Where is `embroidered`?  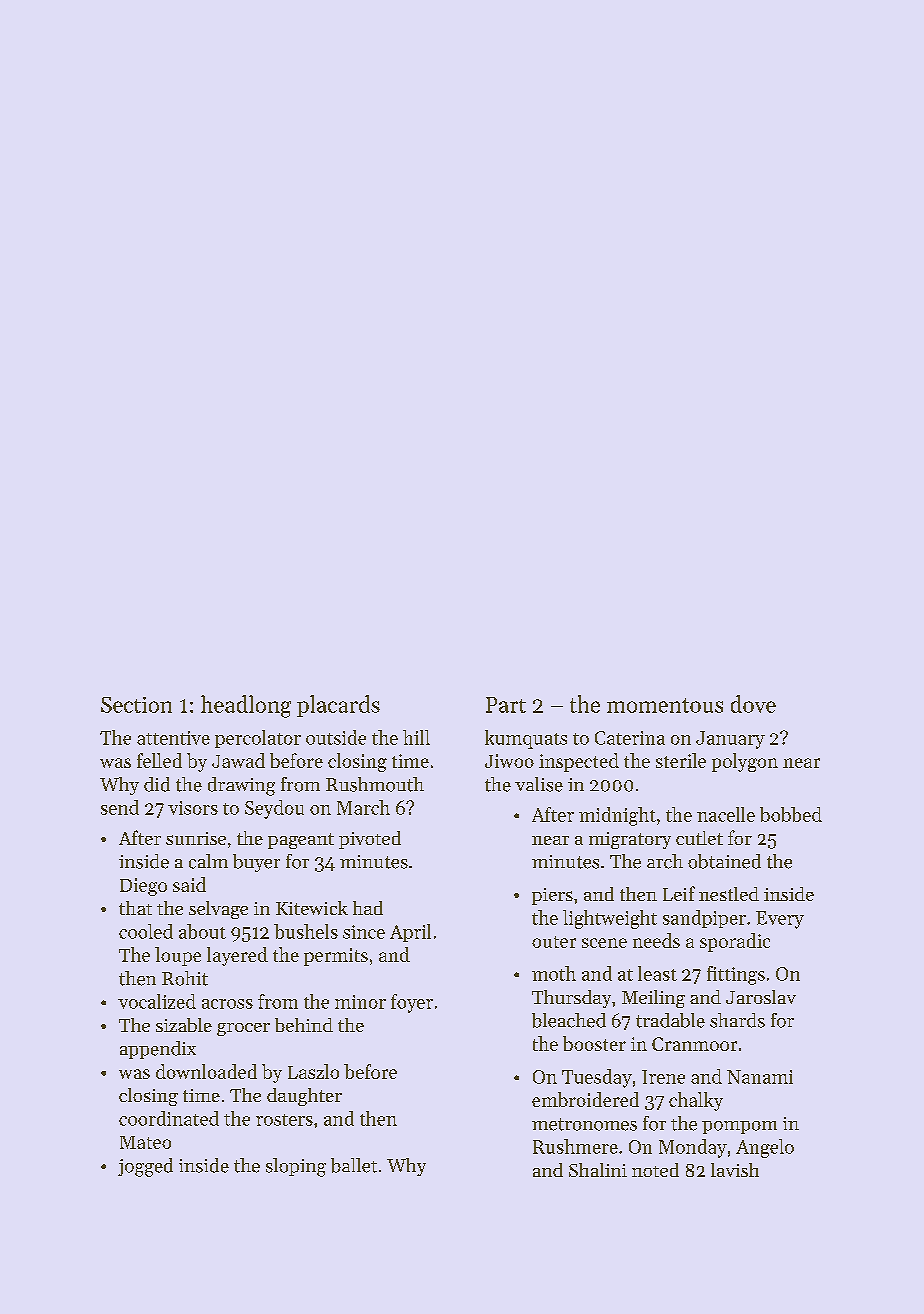
embroidered is located at coordinates (585, 1099).
